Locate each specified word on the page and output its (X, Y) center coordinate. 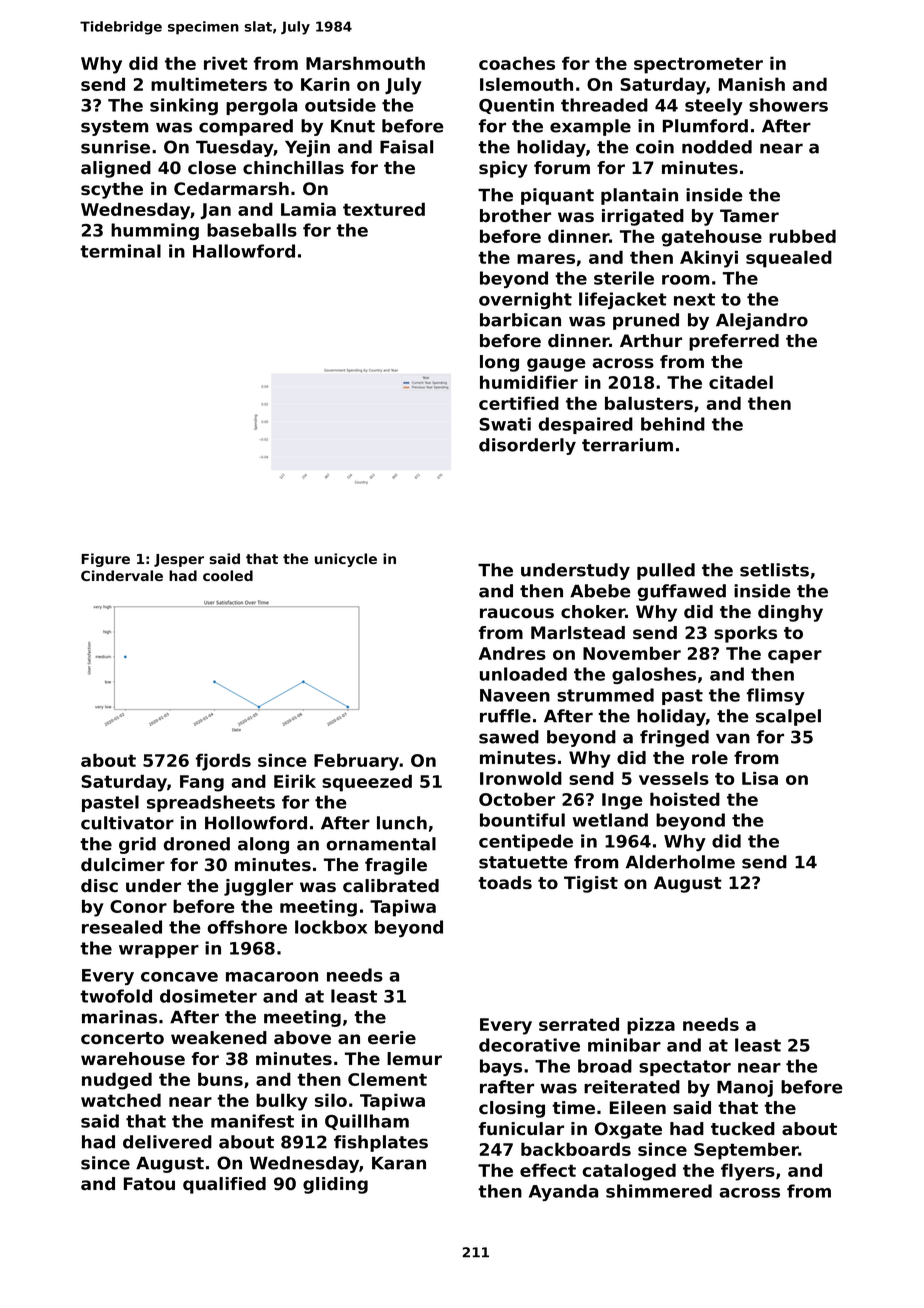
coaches (517, 63)
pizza (651, 1026)
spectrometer (698, 65)
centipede (526, 842)
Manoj (745, 1088)
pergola (261, 106)
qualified (224, 1185)
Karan (399, 1163)
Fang (202, 783)
